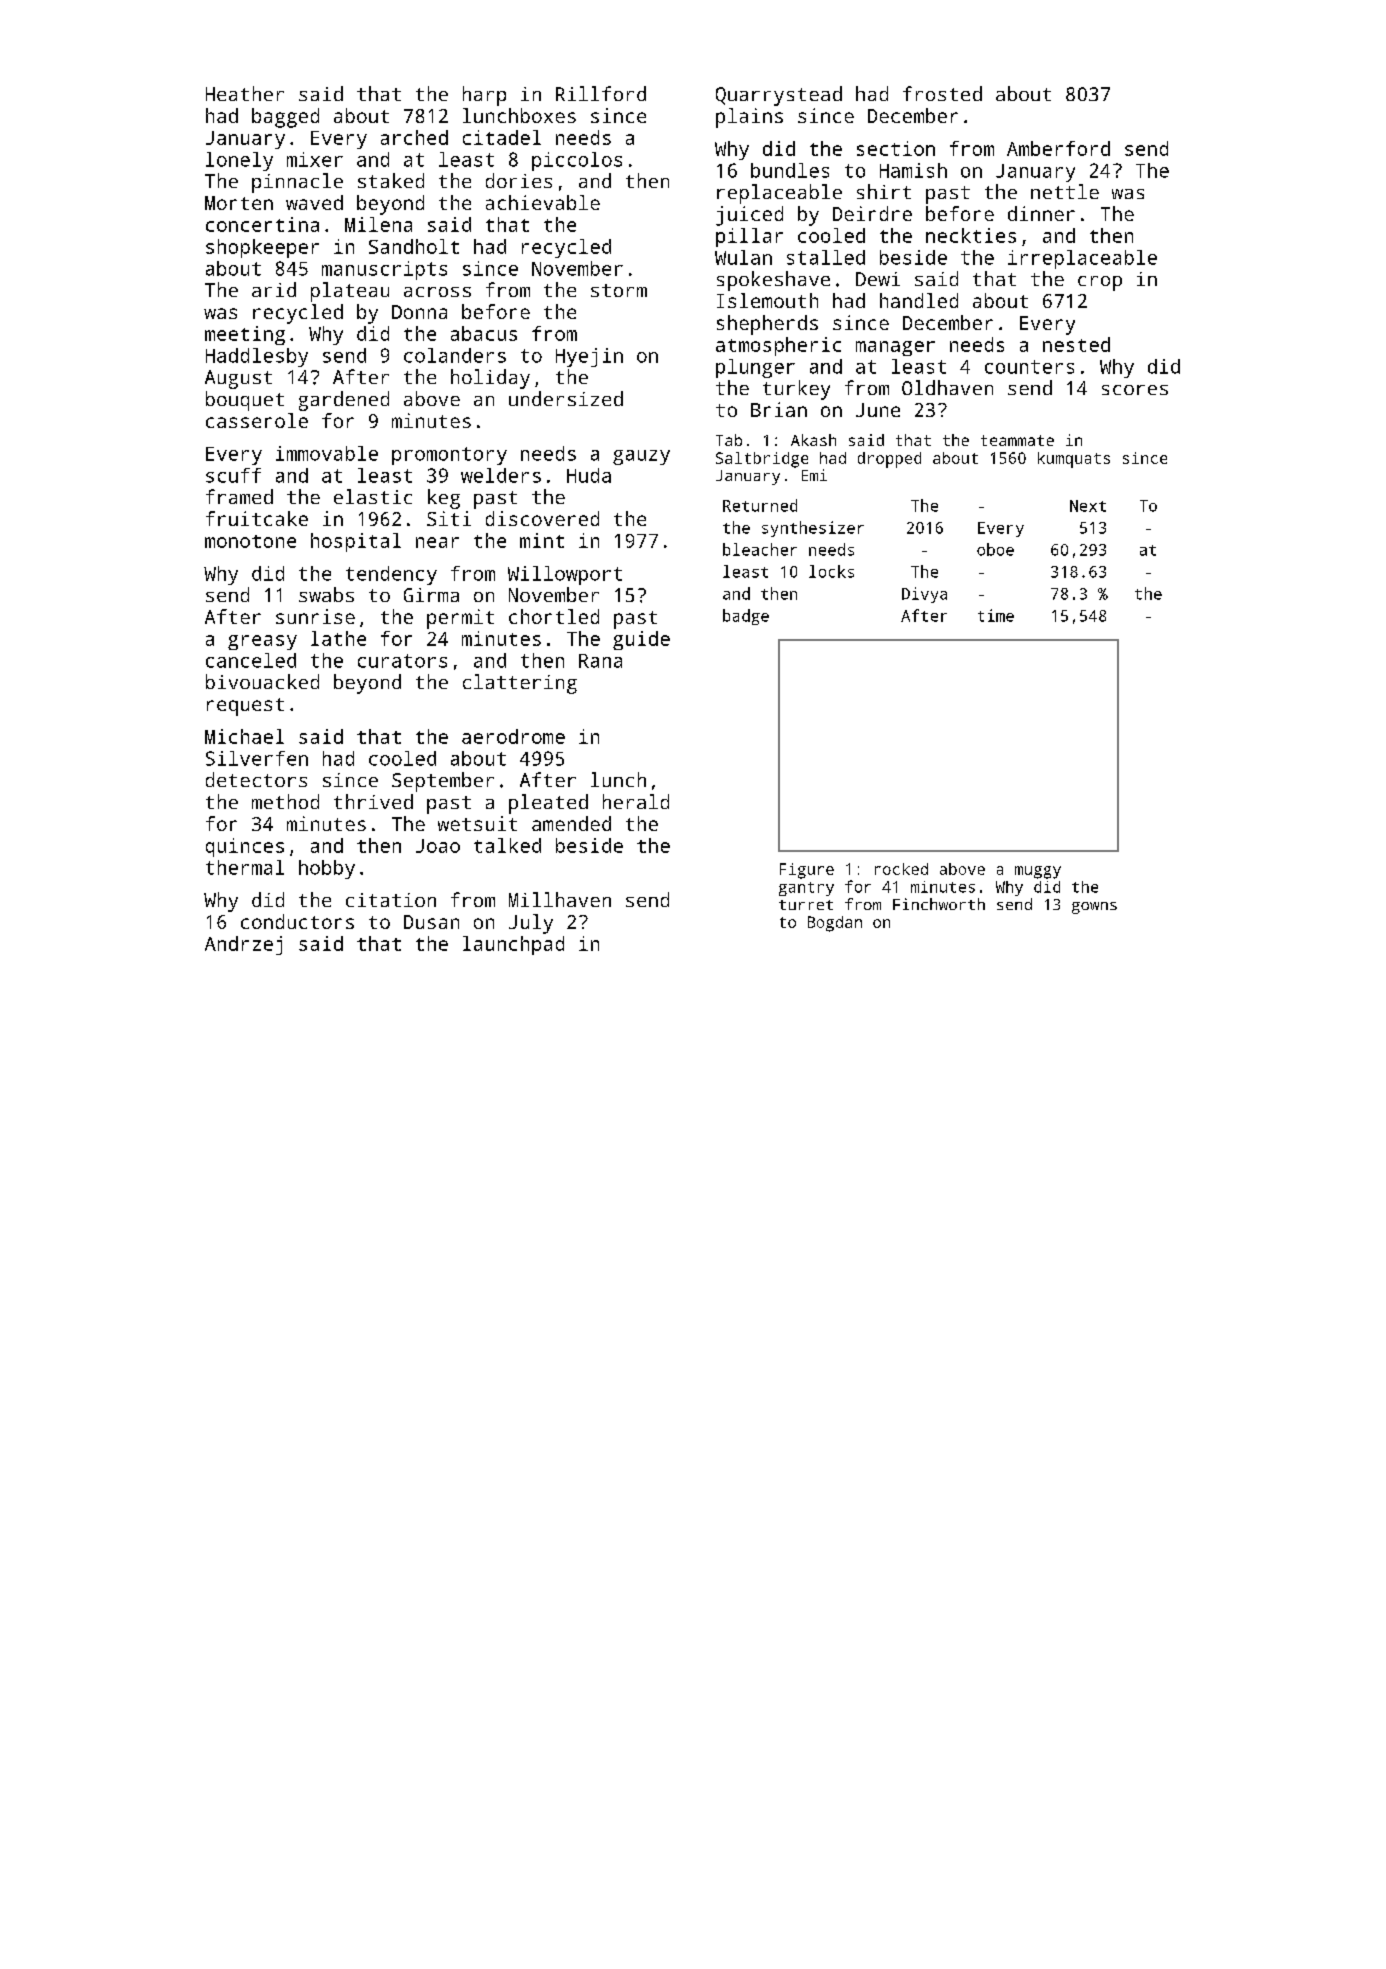 Image resolution: width=1386 pixels, height=1969 pixels. What do you see at coordinates (924, 595) in the document?
I see `Divya` at bounding box center [924, 595].
